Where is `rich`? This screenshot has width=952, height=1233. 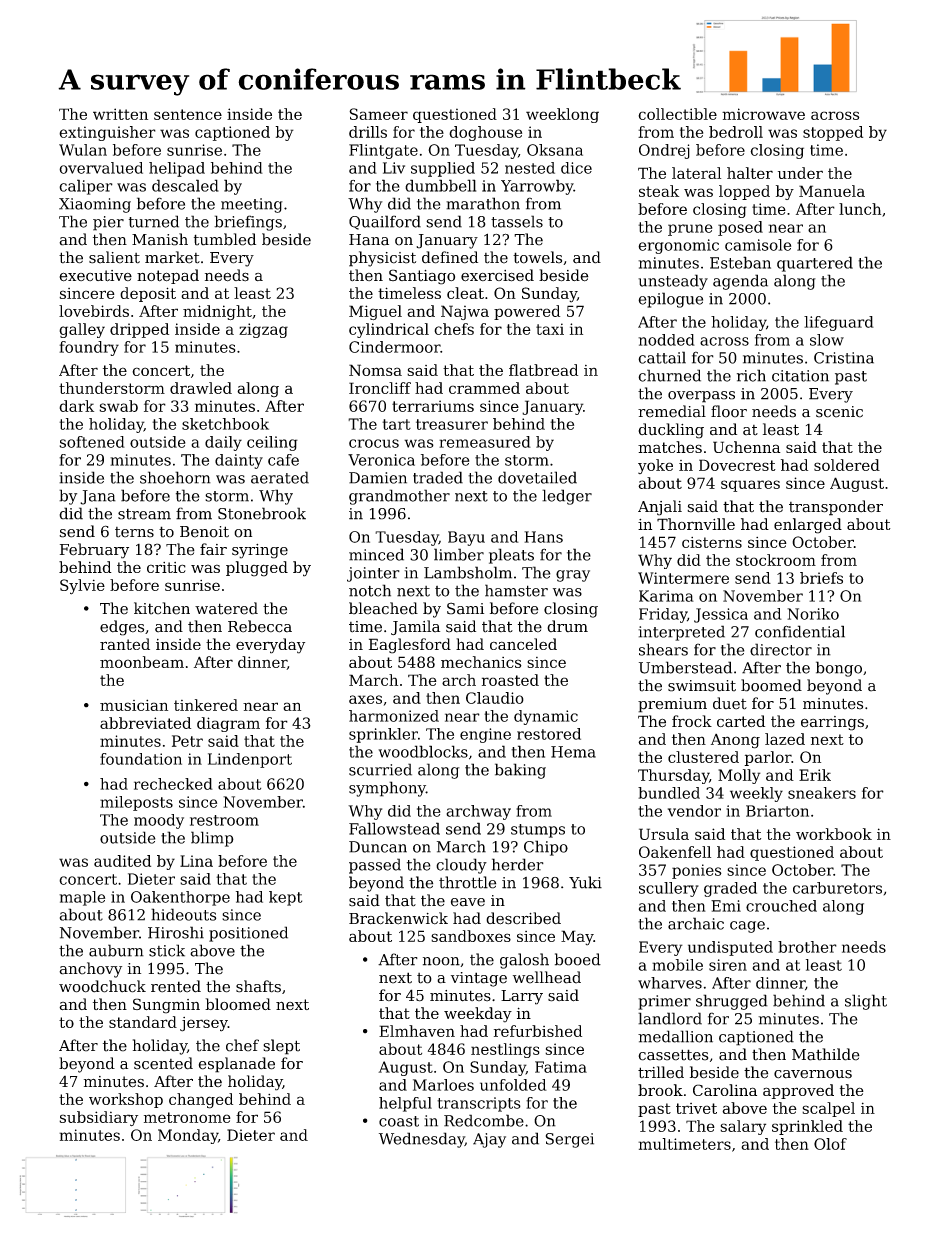 rich is located at coordinates (751, 375).
